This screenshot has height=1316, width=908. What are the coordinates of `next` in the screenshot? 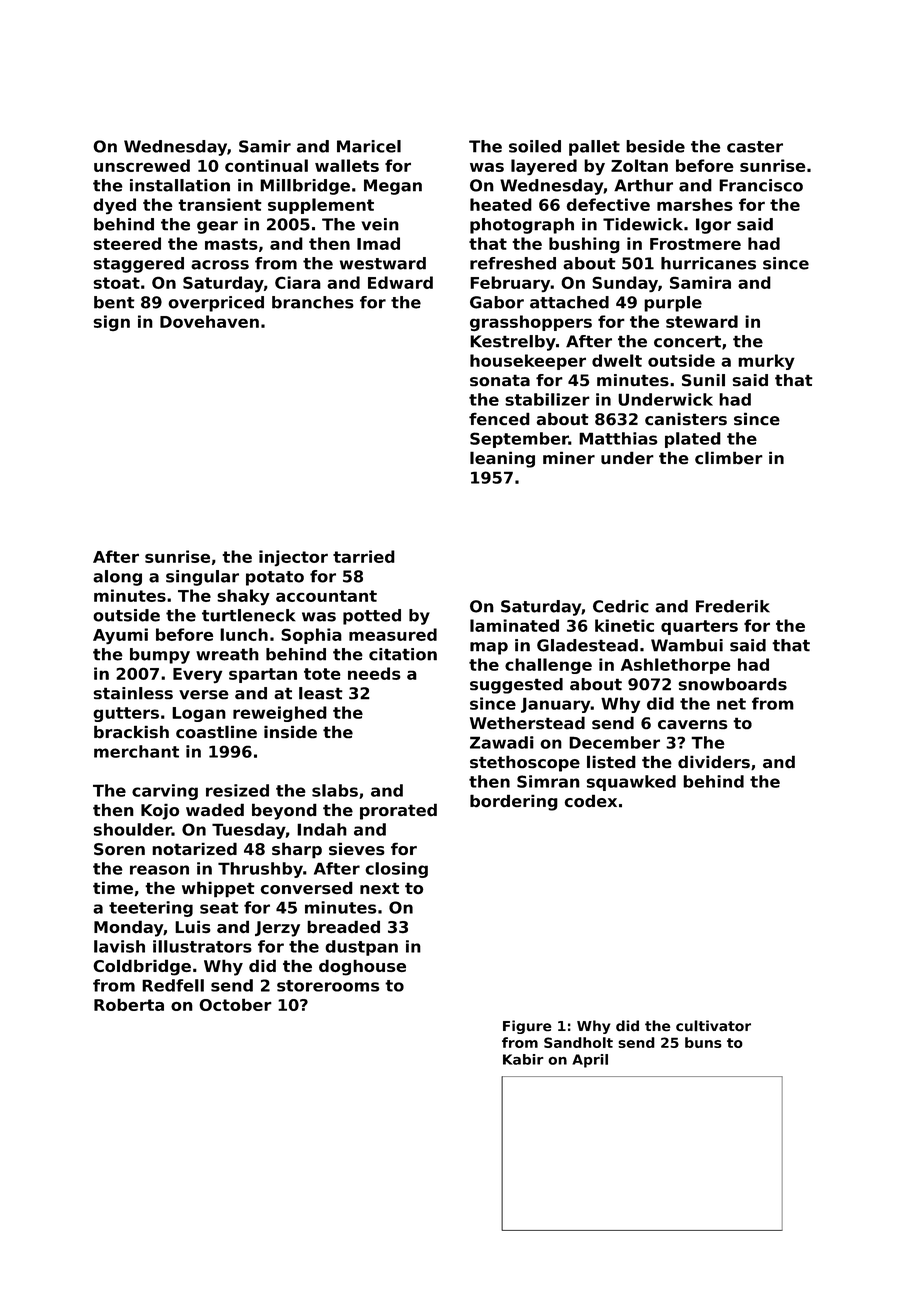 It's located at (379, 888).
